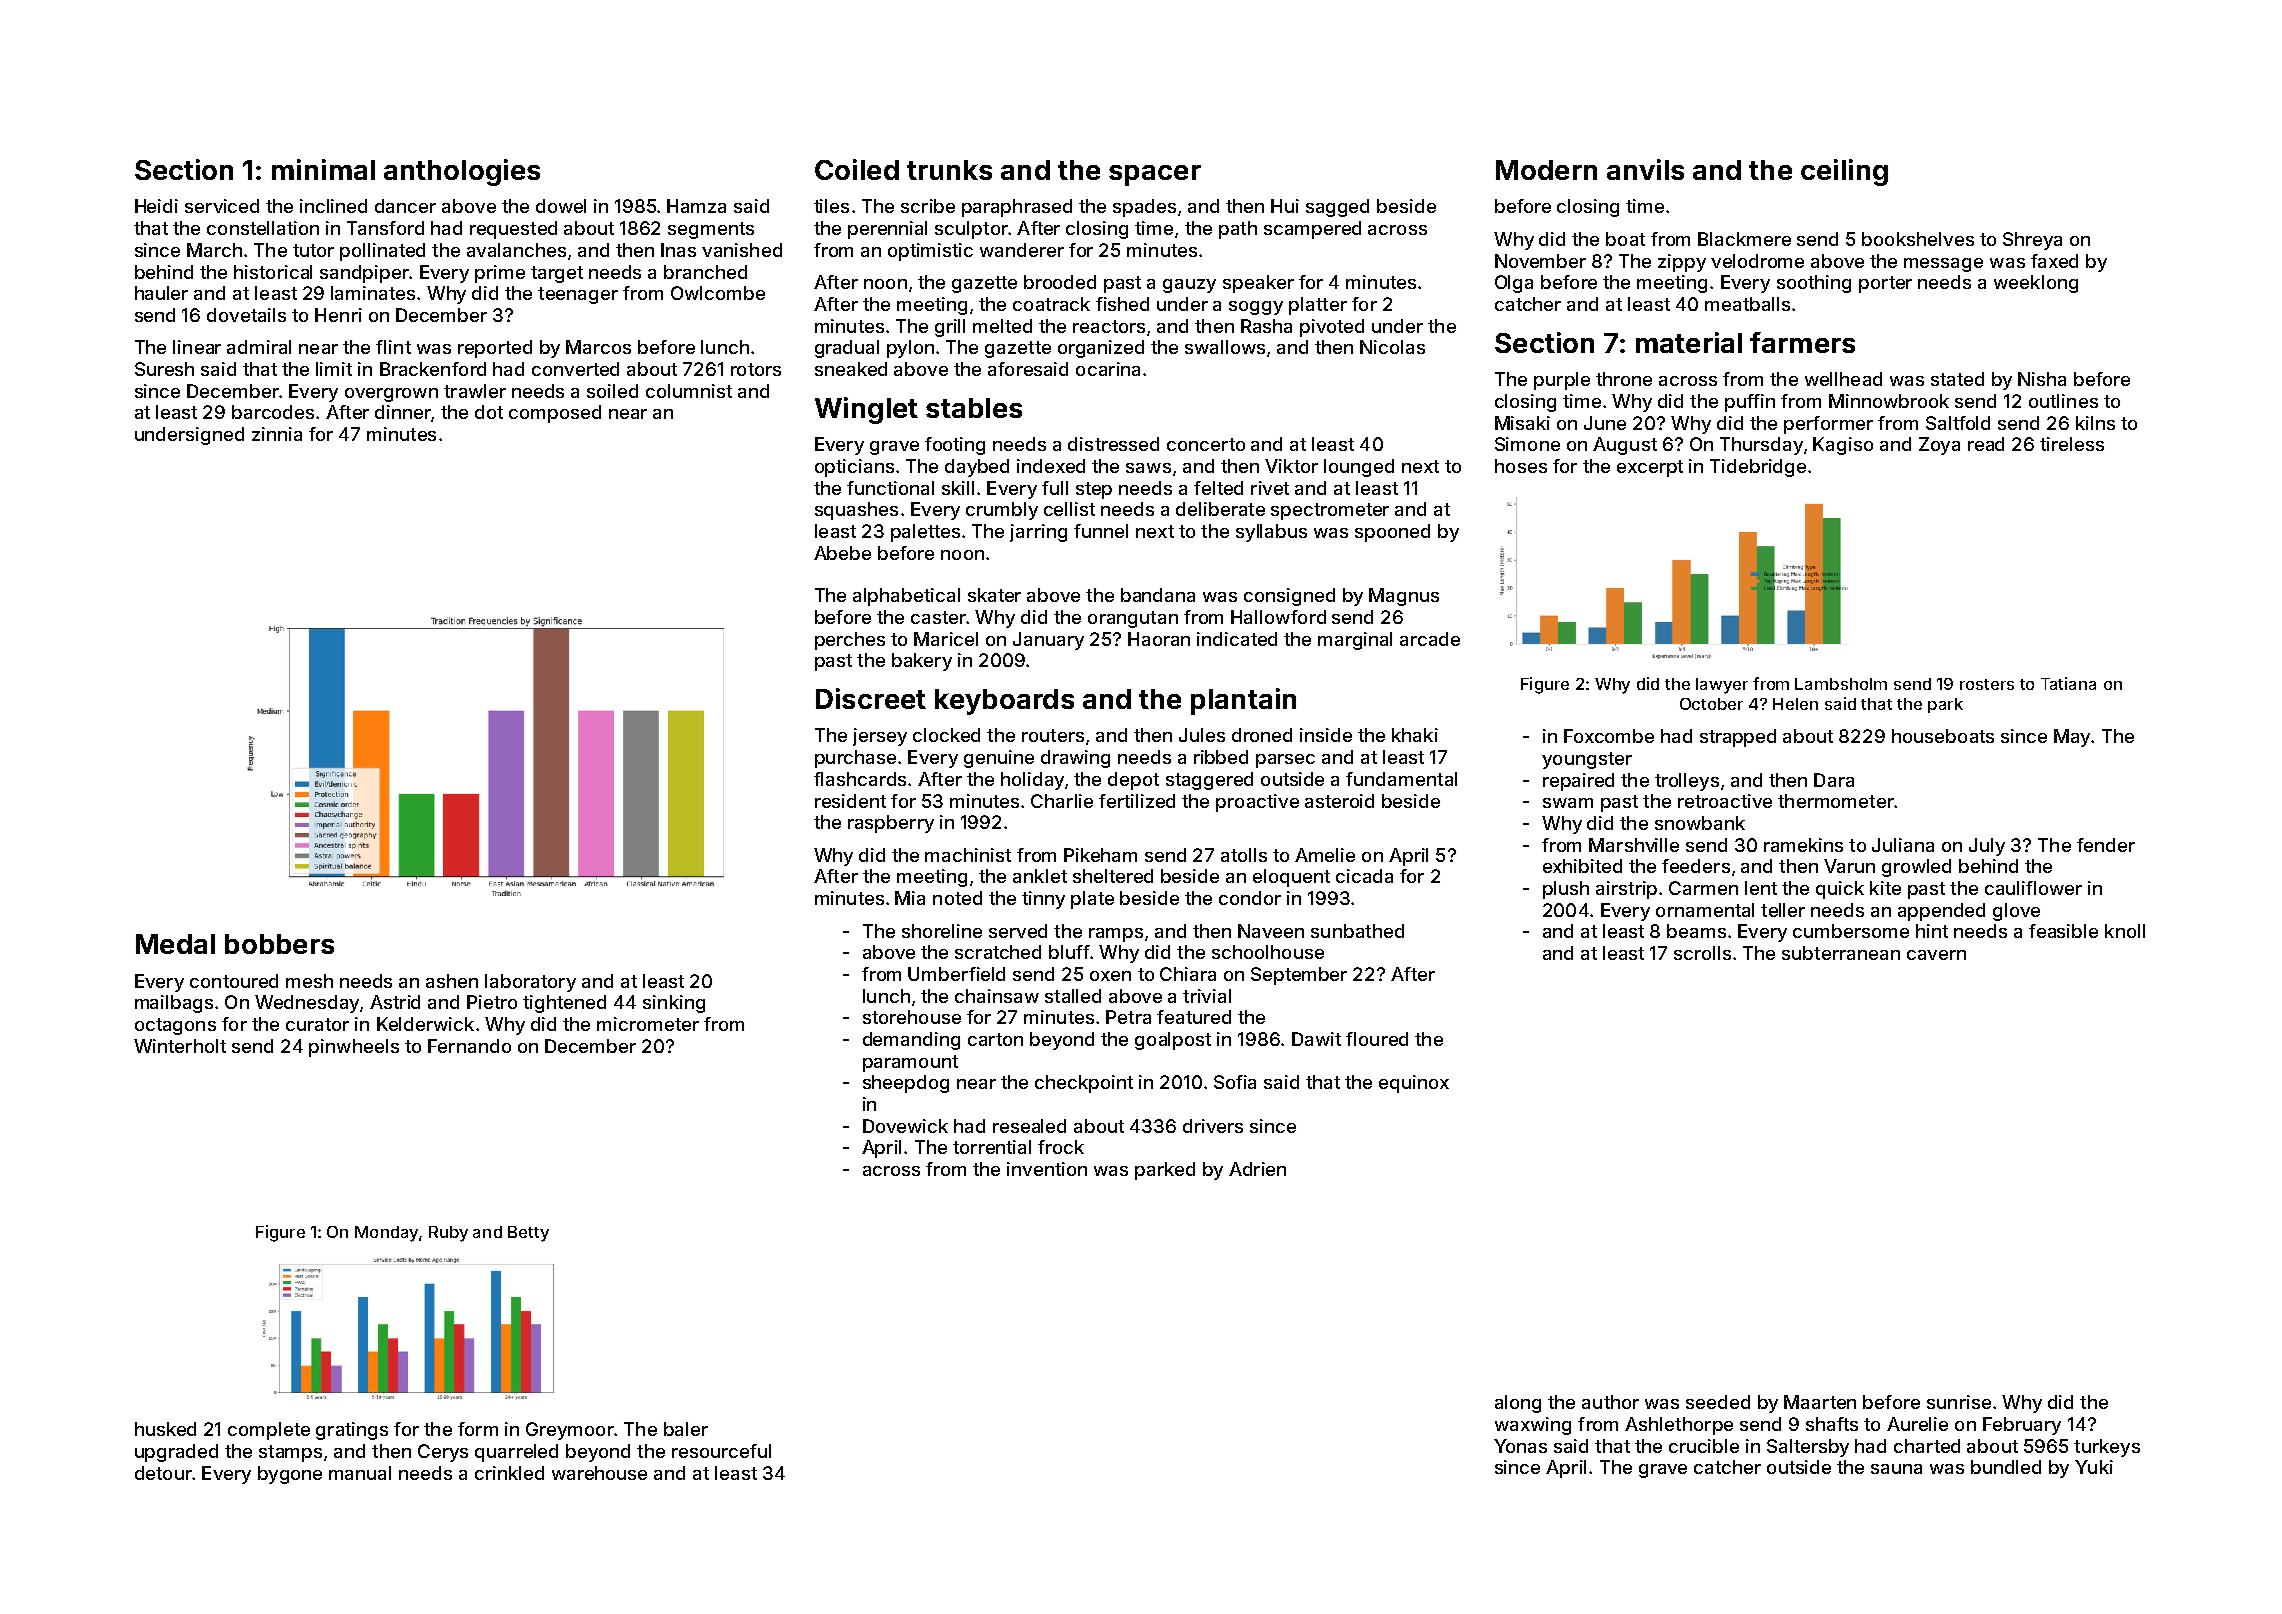 Image resolution: width=2282 pixels, height=1614 pixels. Describe the element at coordinates (1696, 866) in the image. I see `feeders` at that location.
